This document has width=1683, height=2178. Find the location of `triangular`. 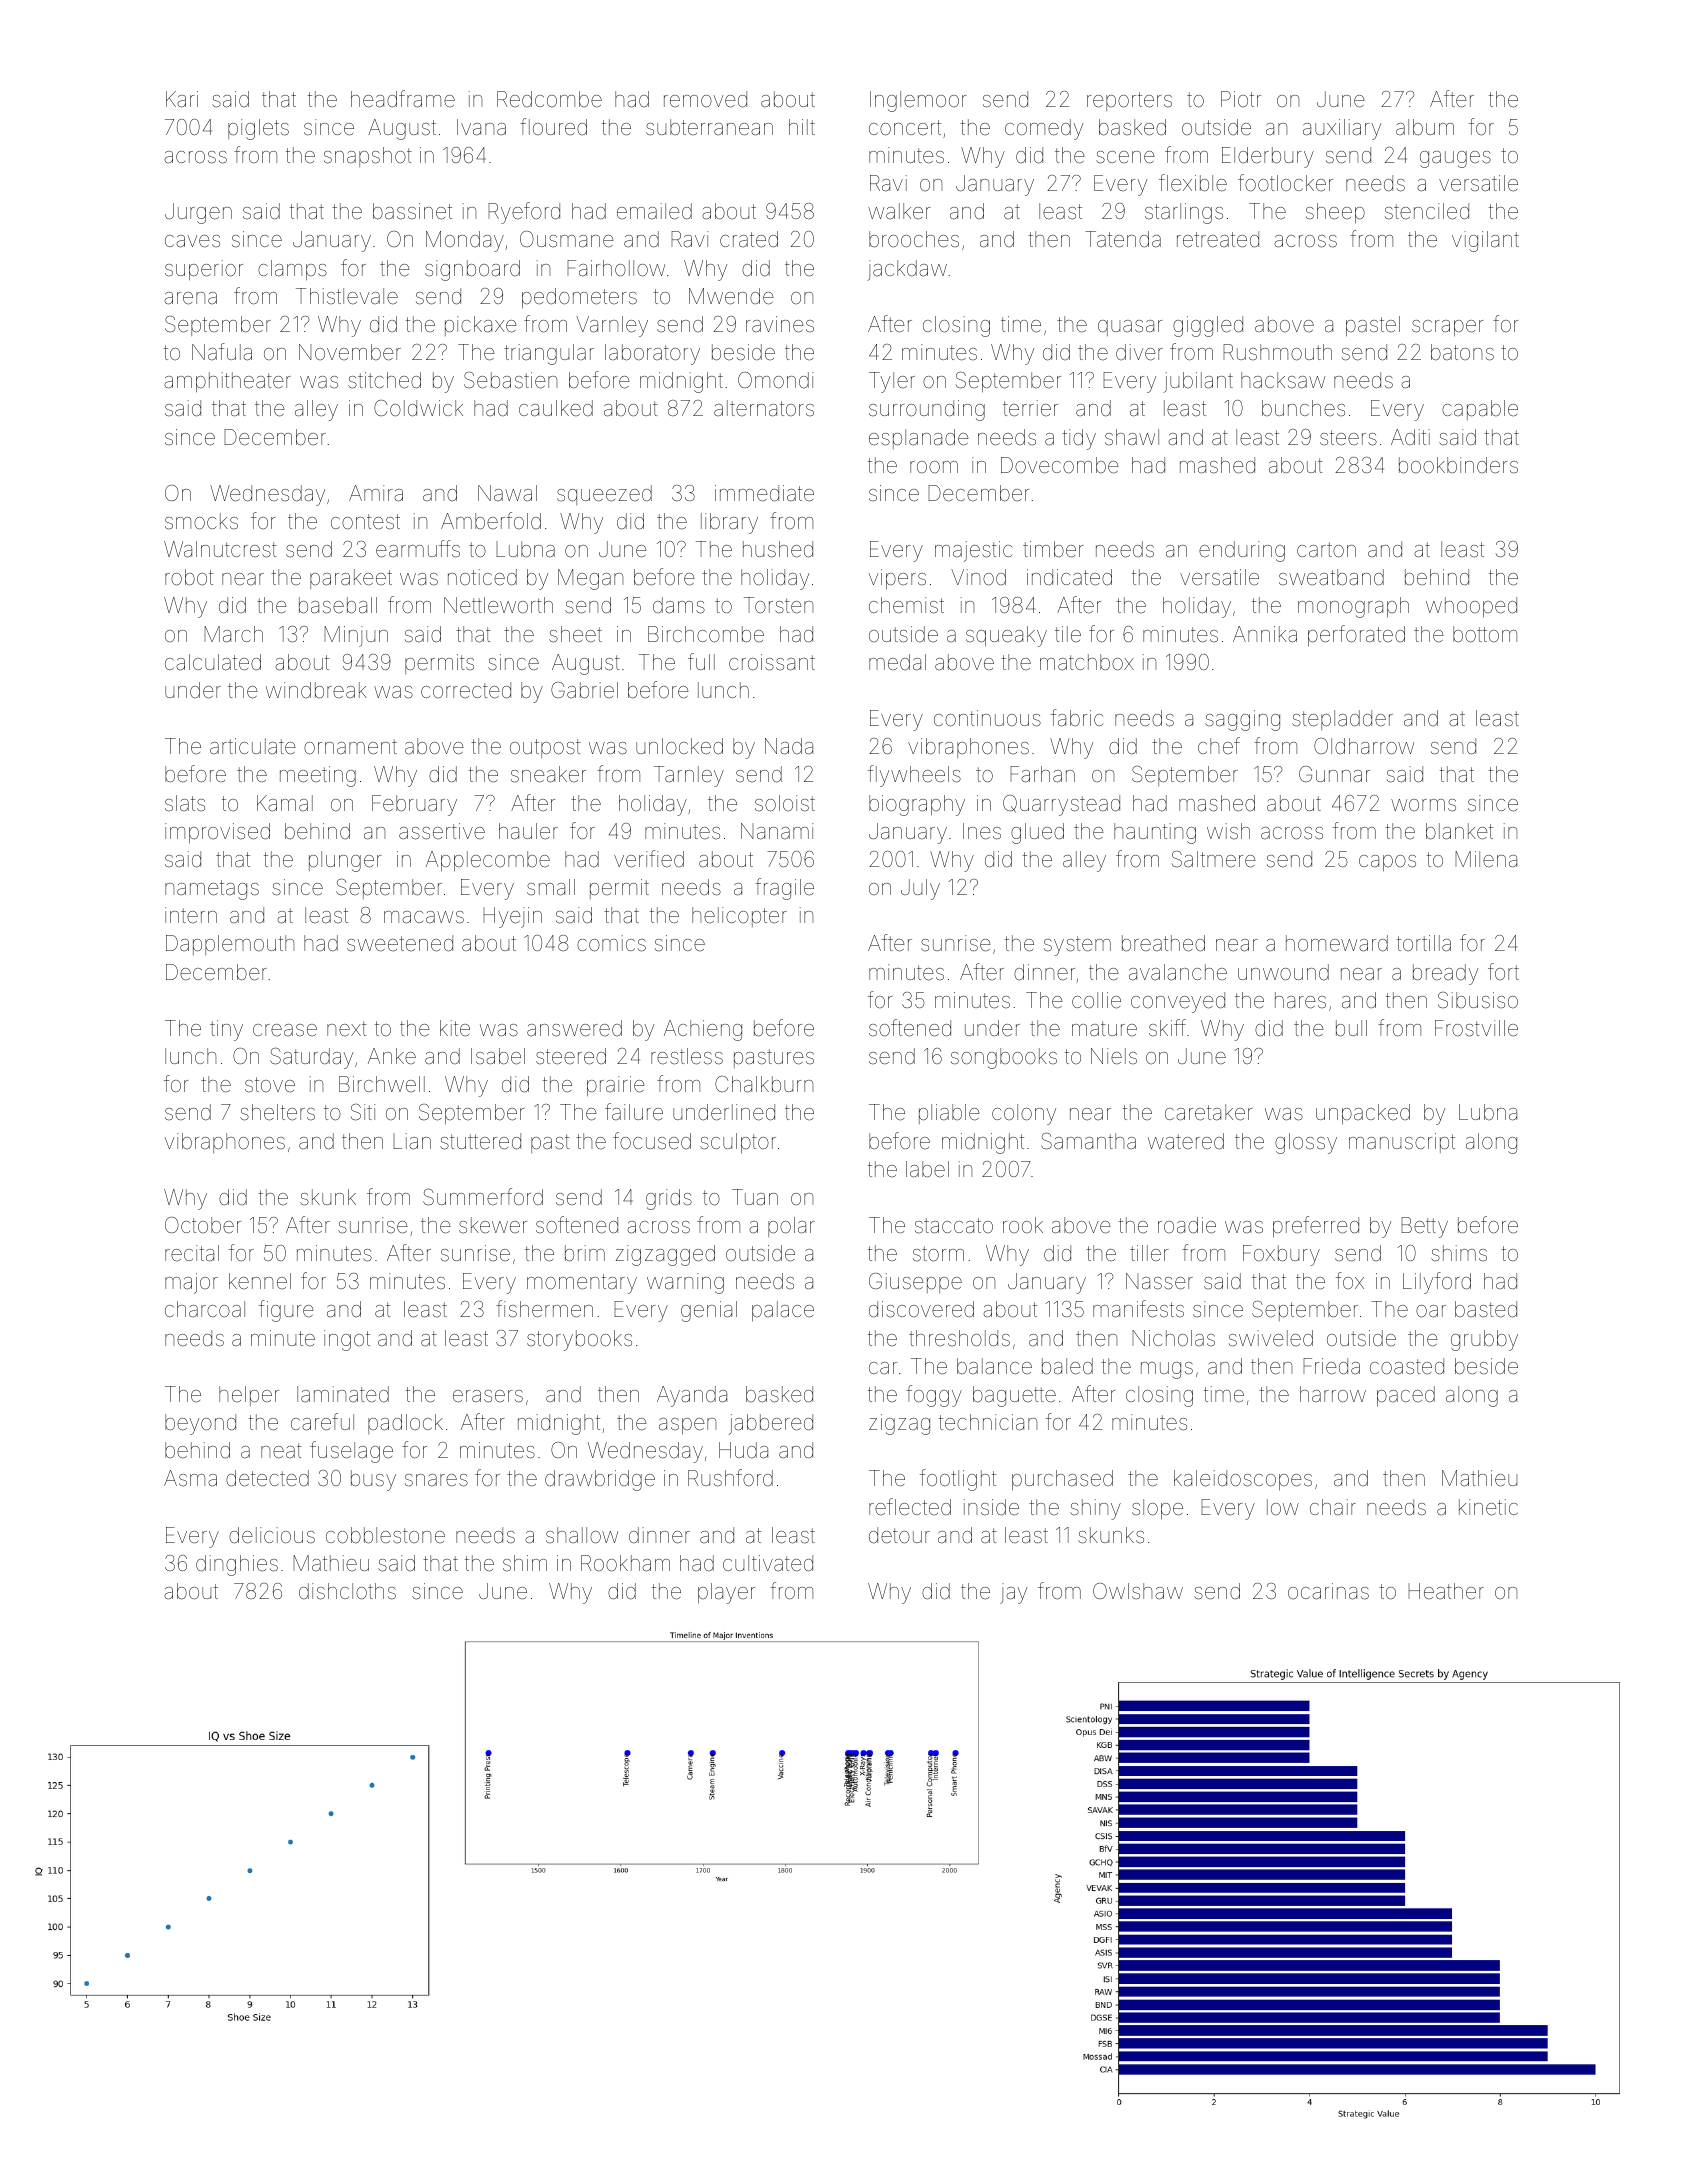

triangular is located at coordinates (549, 354).
